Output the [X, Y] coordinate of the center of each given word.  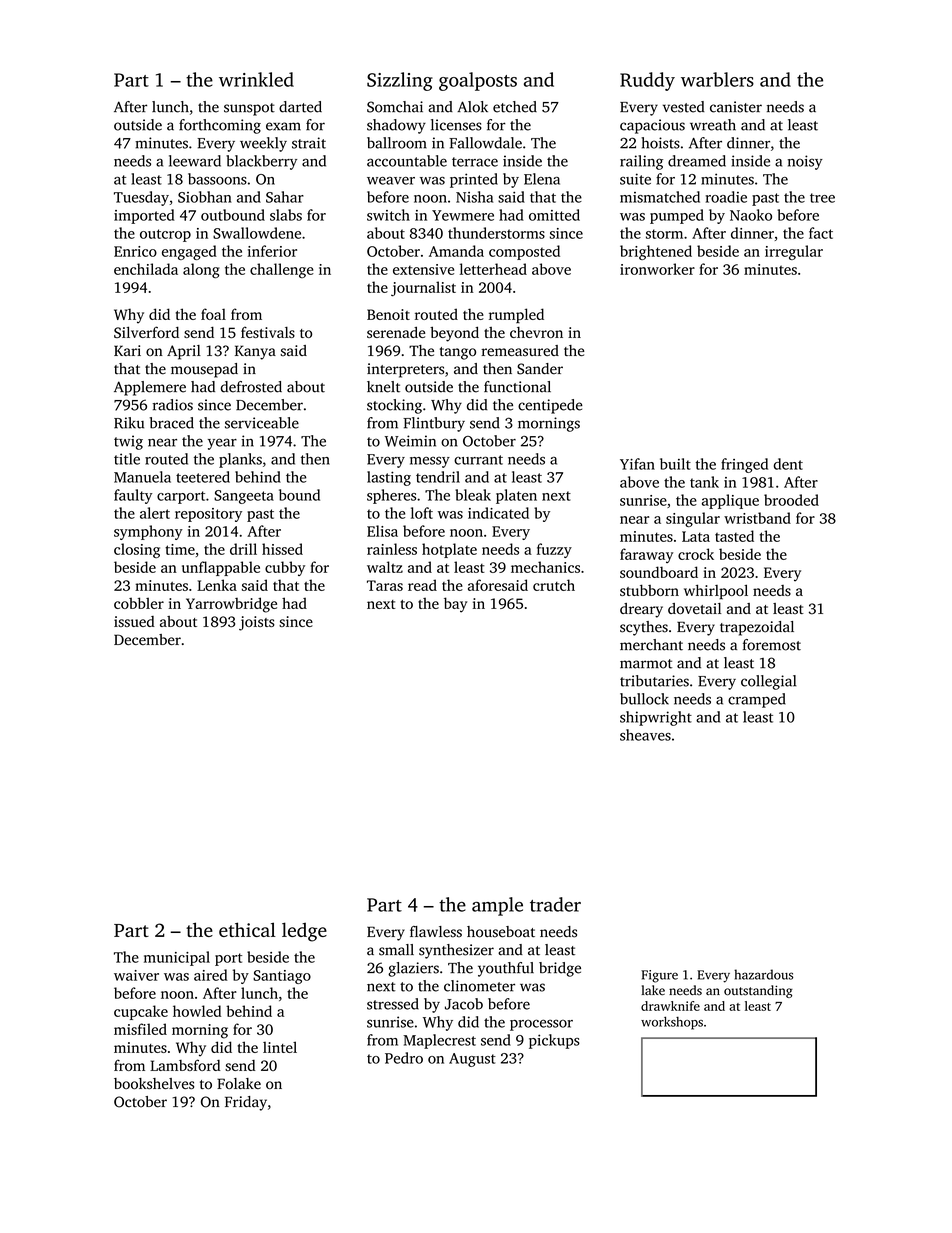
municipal [177, 958]
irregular [794, 252]
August [472, 1060]
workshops [672, 1023]
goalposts [478, 81]
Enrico [135, 251]
